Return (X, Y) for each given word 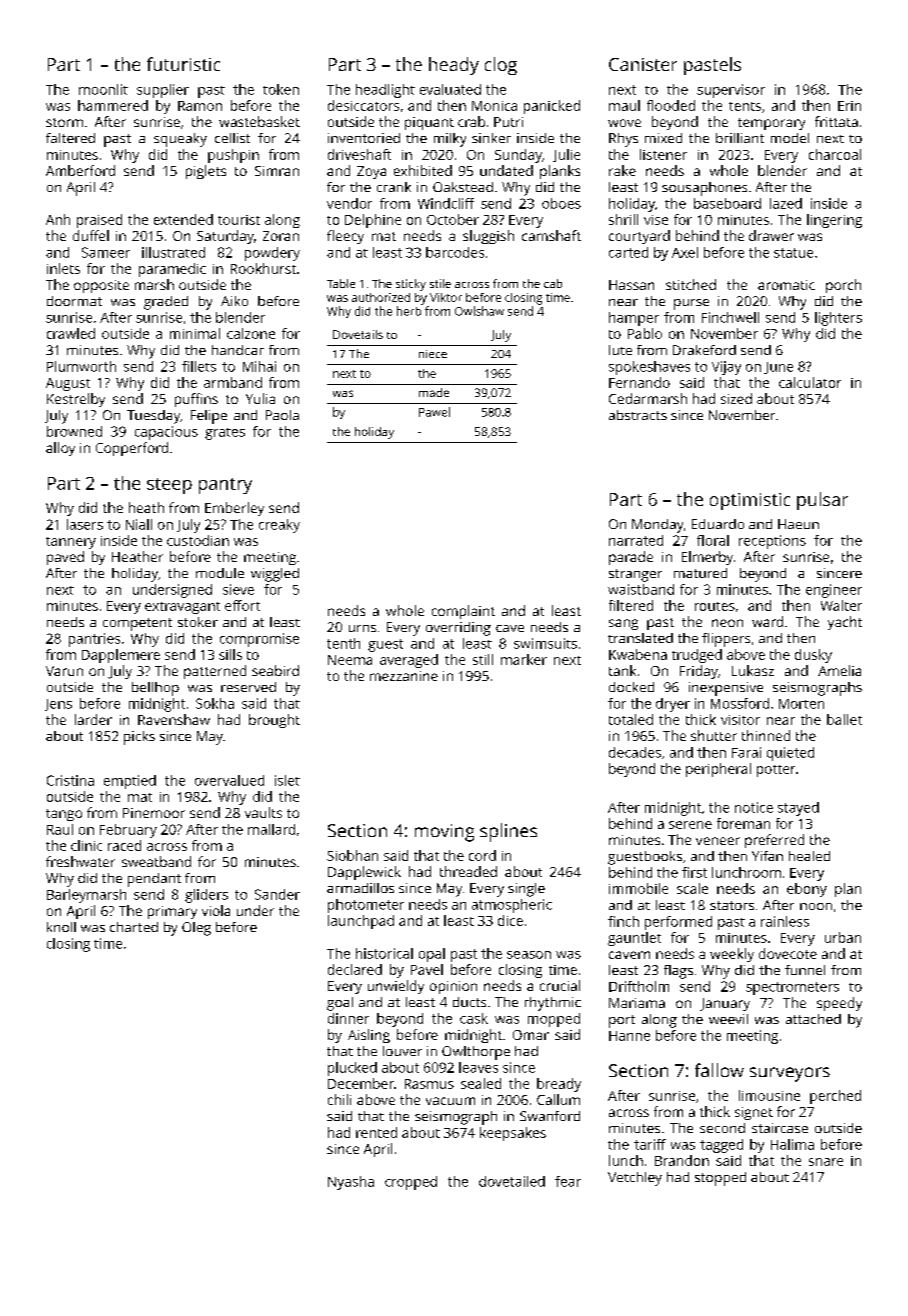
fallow (719, 1070)
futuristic (183, 64)
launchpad (361, 922)
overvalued (229, 780)
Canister (643, 64)
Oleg (196, 929)
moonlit (103, 89)
